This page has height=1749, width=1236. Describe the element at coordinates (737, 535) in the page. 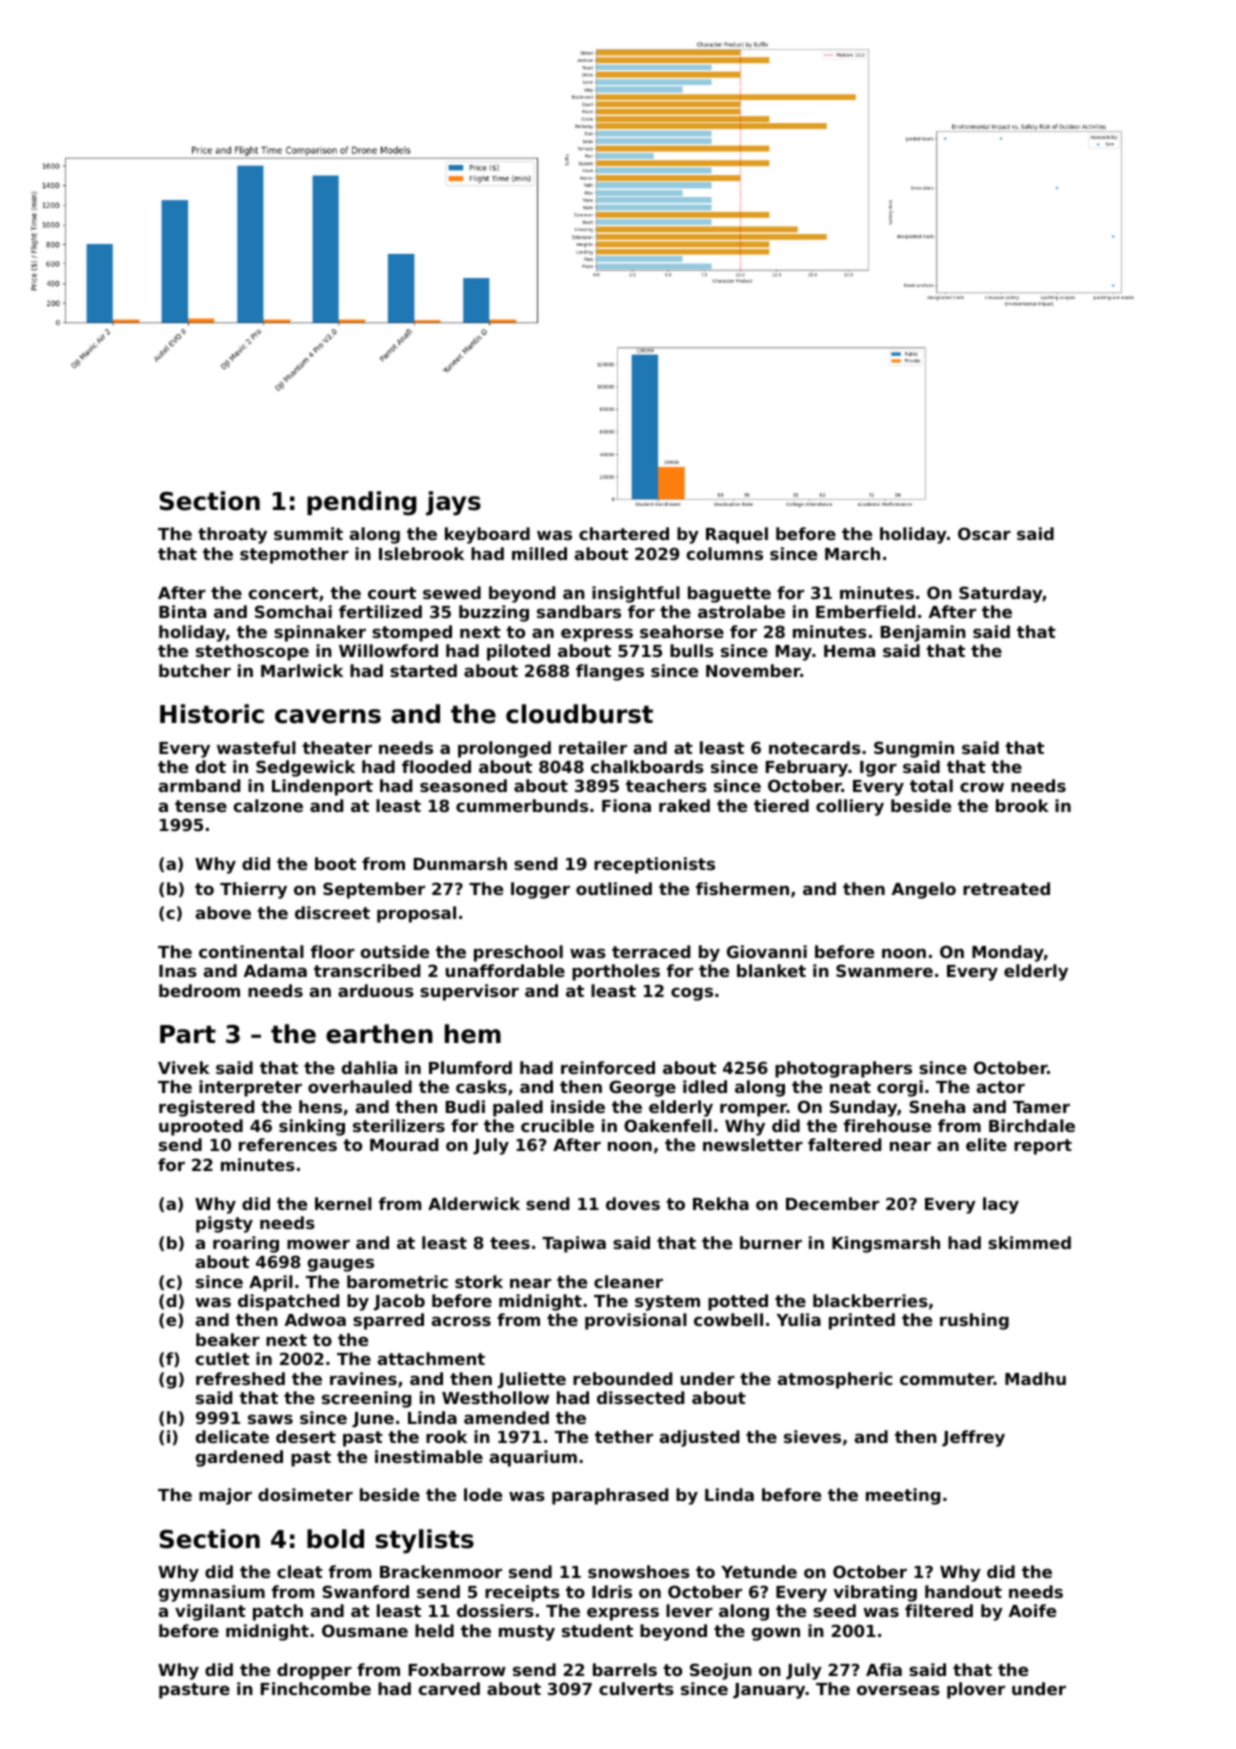

I see `Raquel` at that location.
